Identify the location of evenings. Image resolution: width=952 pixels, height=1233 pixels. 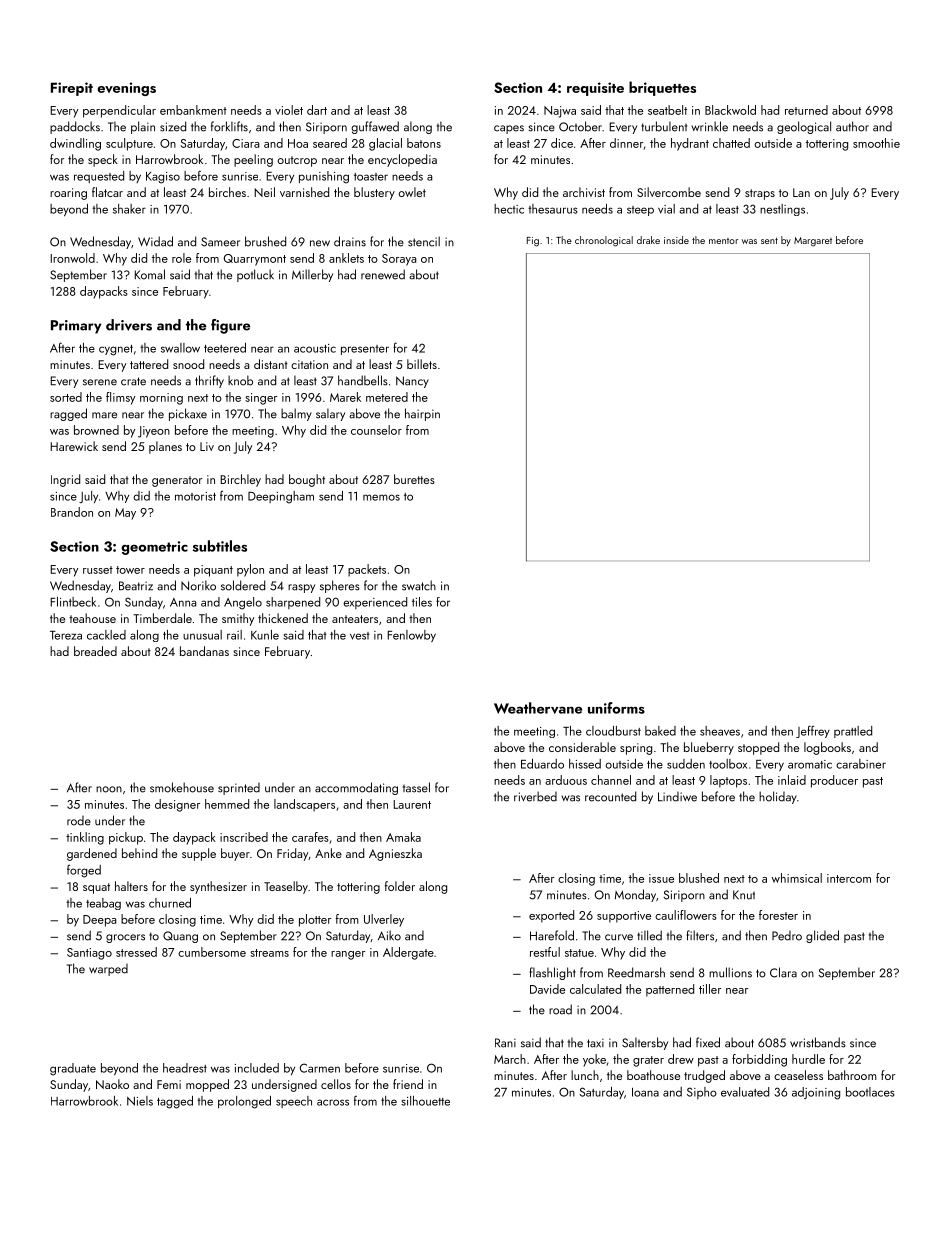
(126, 89).
